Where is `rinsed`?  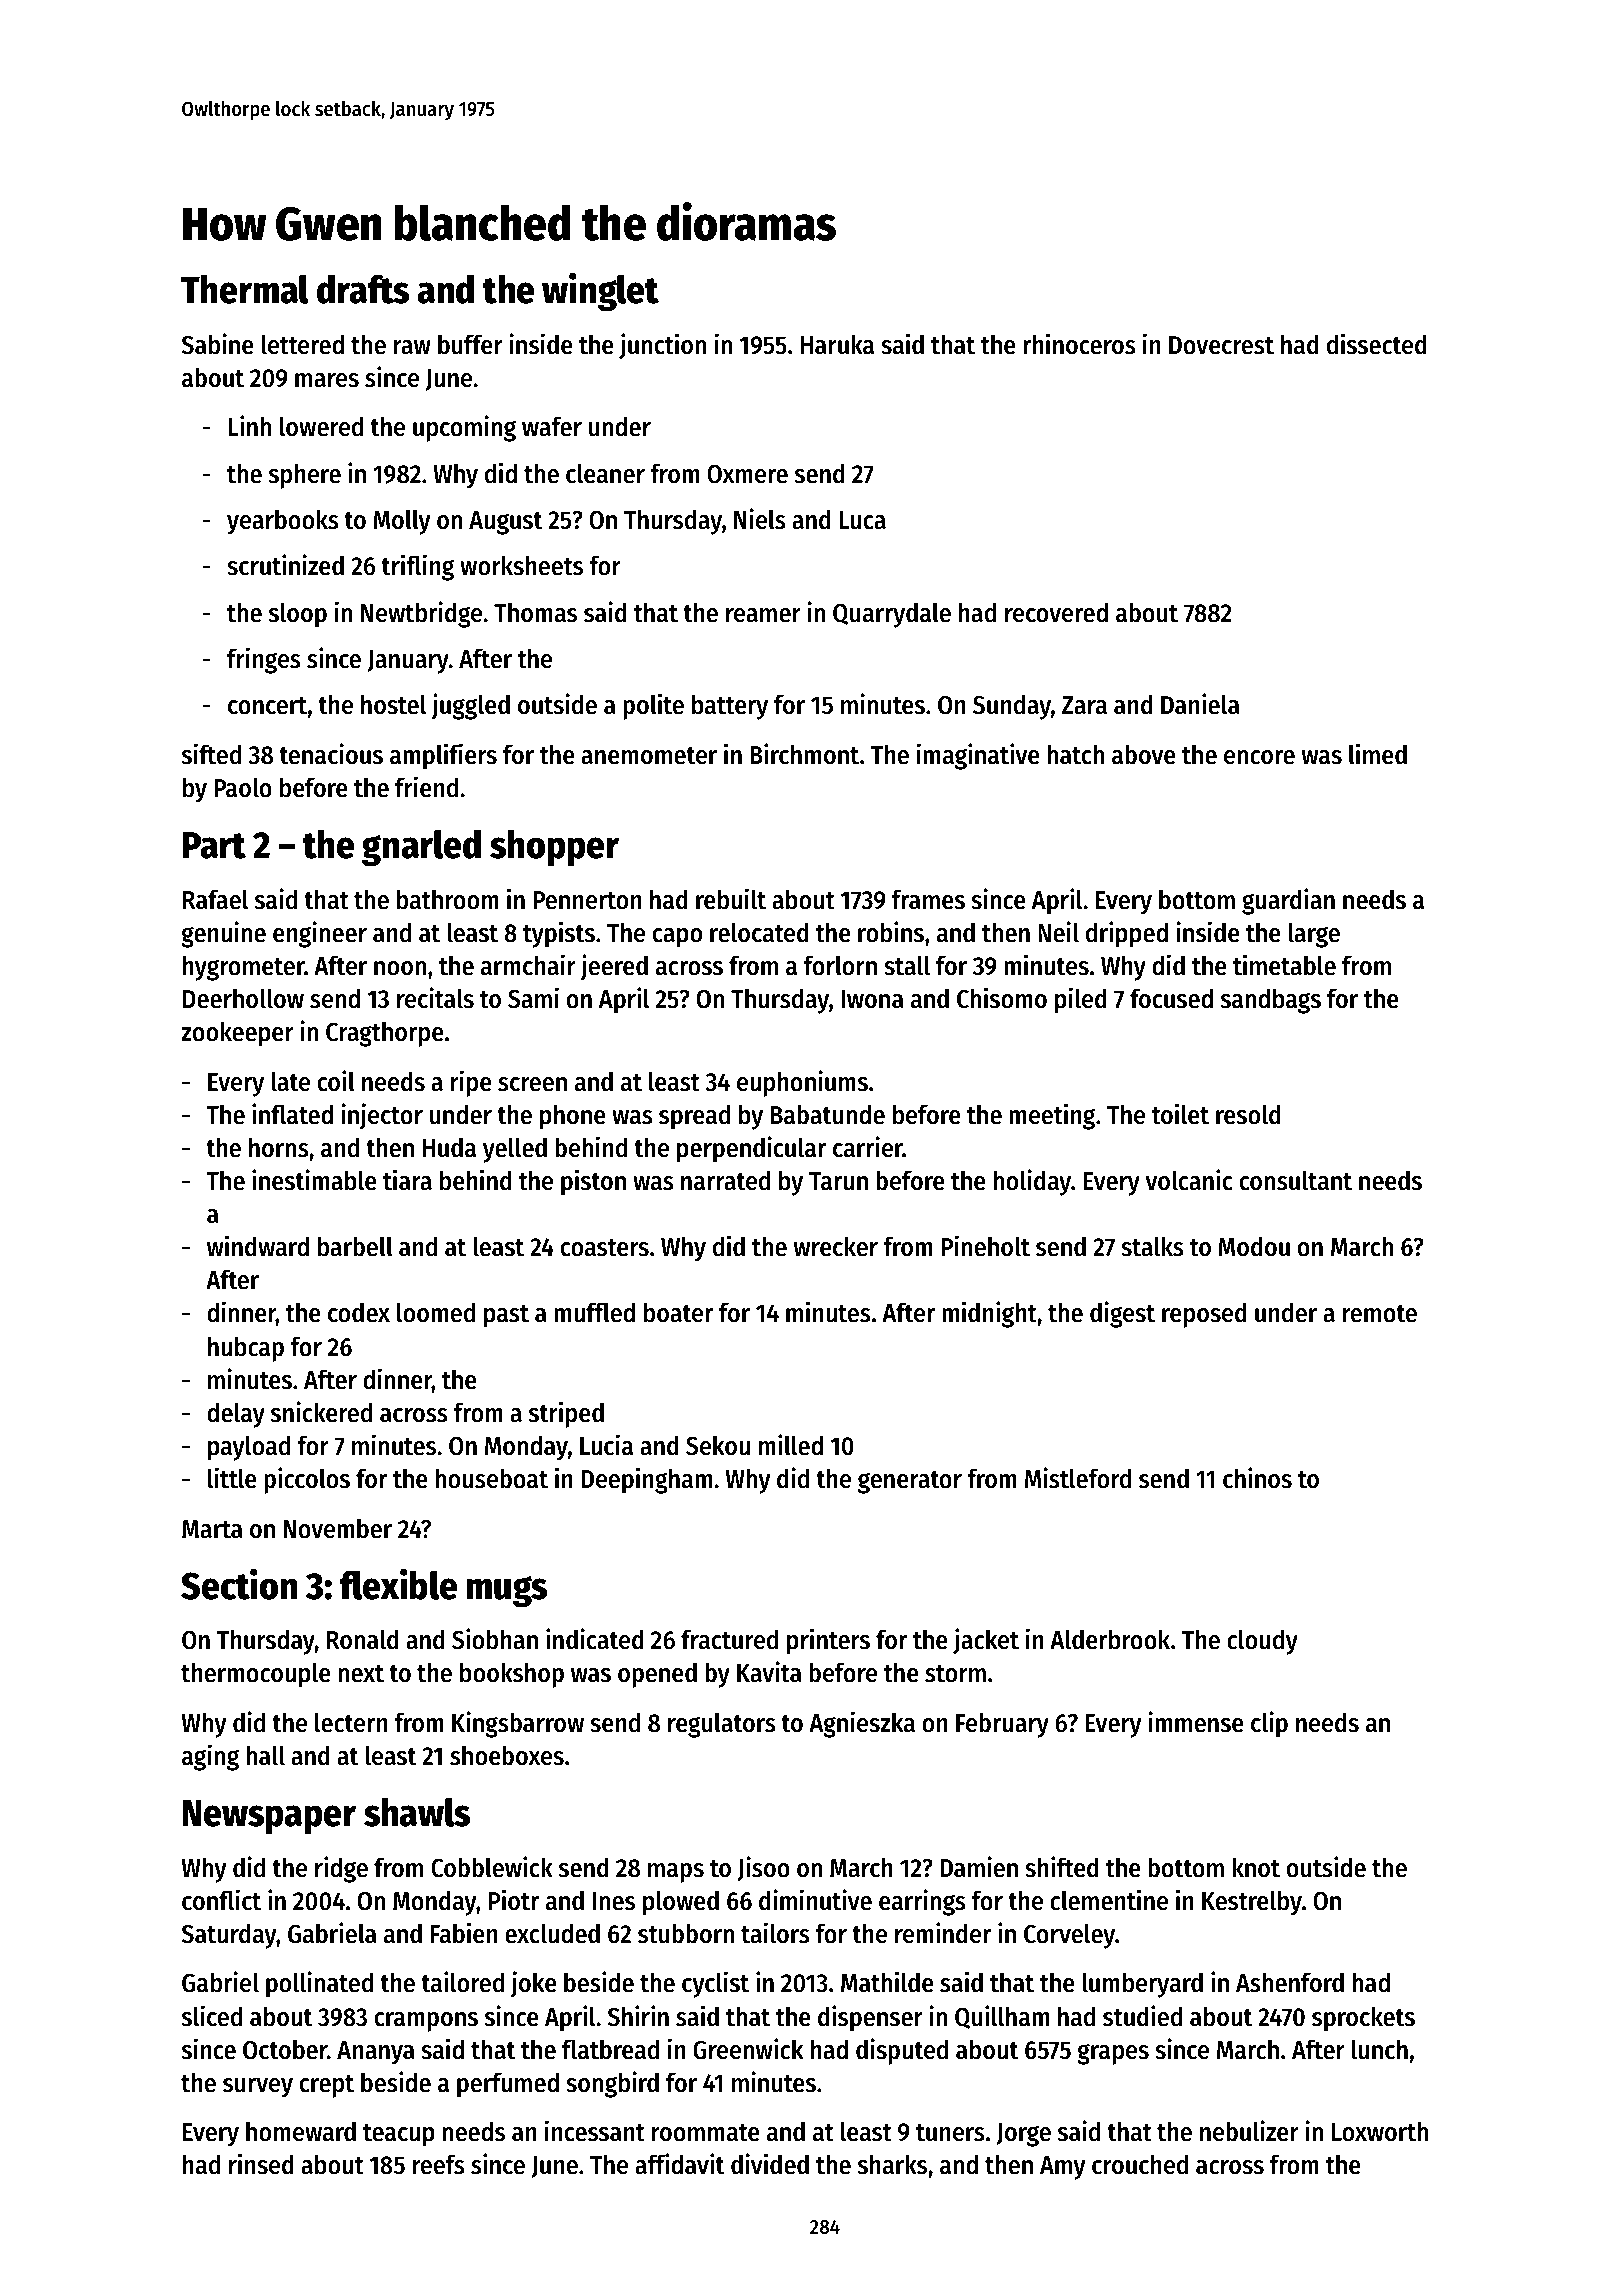 rinsed is located at coordinates (261, 2164).
